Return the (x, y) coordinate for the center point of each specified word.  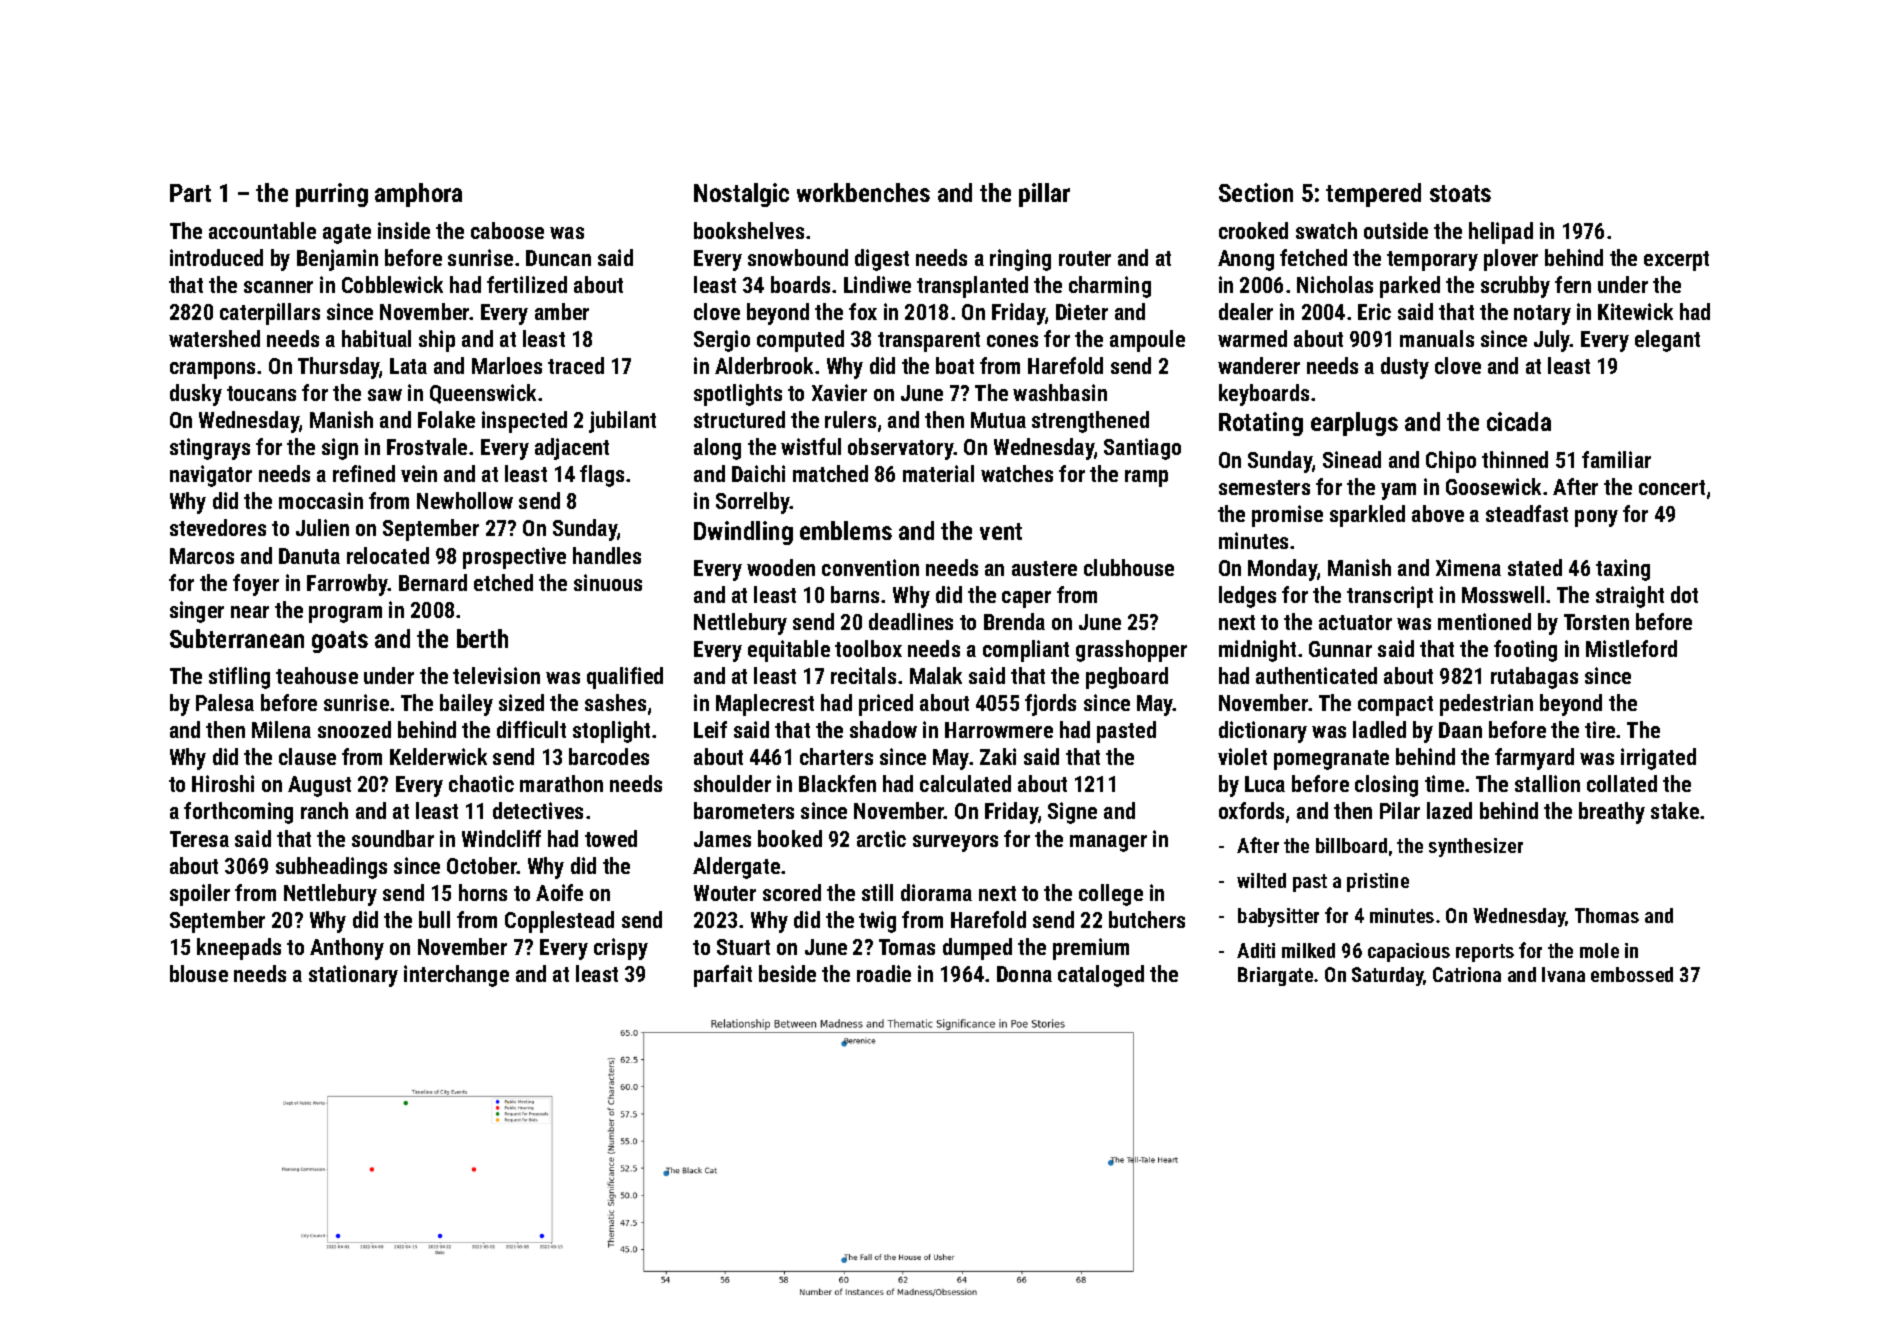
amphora (418, 195)
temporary (1432, 261)
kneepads (239, 949)
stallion (1547, 783)
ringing (1020, 260)
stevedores (218, 527)
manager (1108, 843)
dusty (1405, 368)
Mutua (998, 420)
